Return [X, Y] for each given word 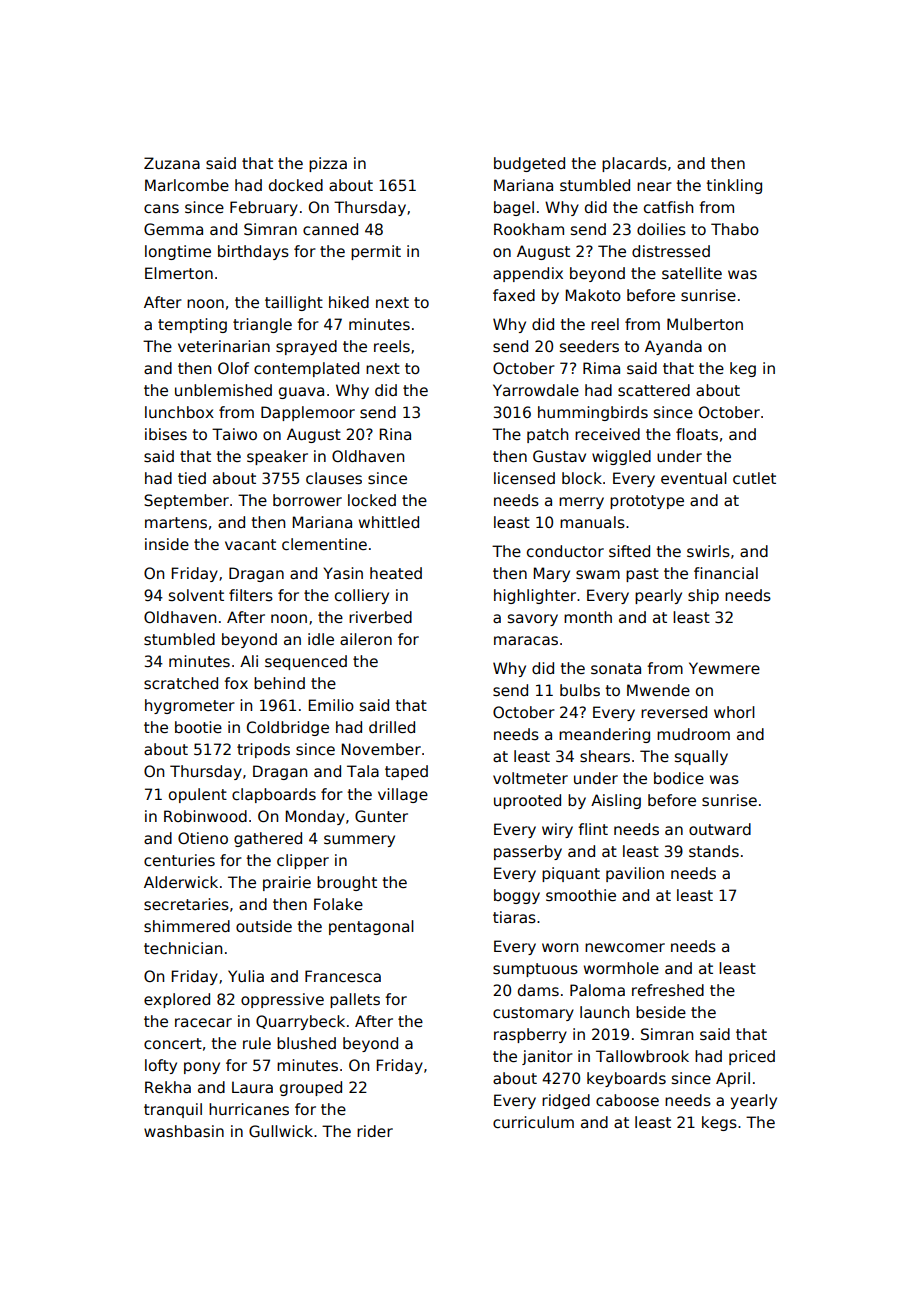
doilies [661, 229]
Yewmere [724, 668]
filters [251, 595]
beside [661, 1012]
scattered [654, 390]
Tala [363, 771]
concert [173, 1043]
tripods [263, 750]
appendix [528, 274]
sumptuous [535, 970]
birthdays [253, 252]
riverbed [380, 617]
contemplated [306, 369]
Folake [338, 904]
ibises [166, 434]
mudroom [693, 734]
